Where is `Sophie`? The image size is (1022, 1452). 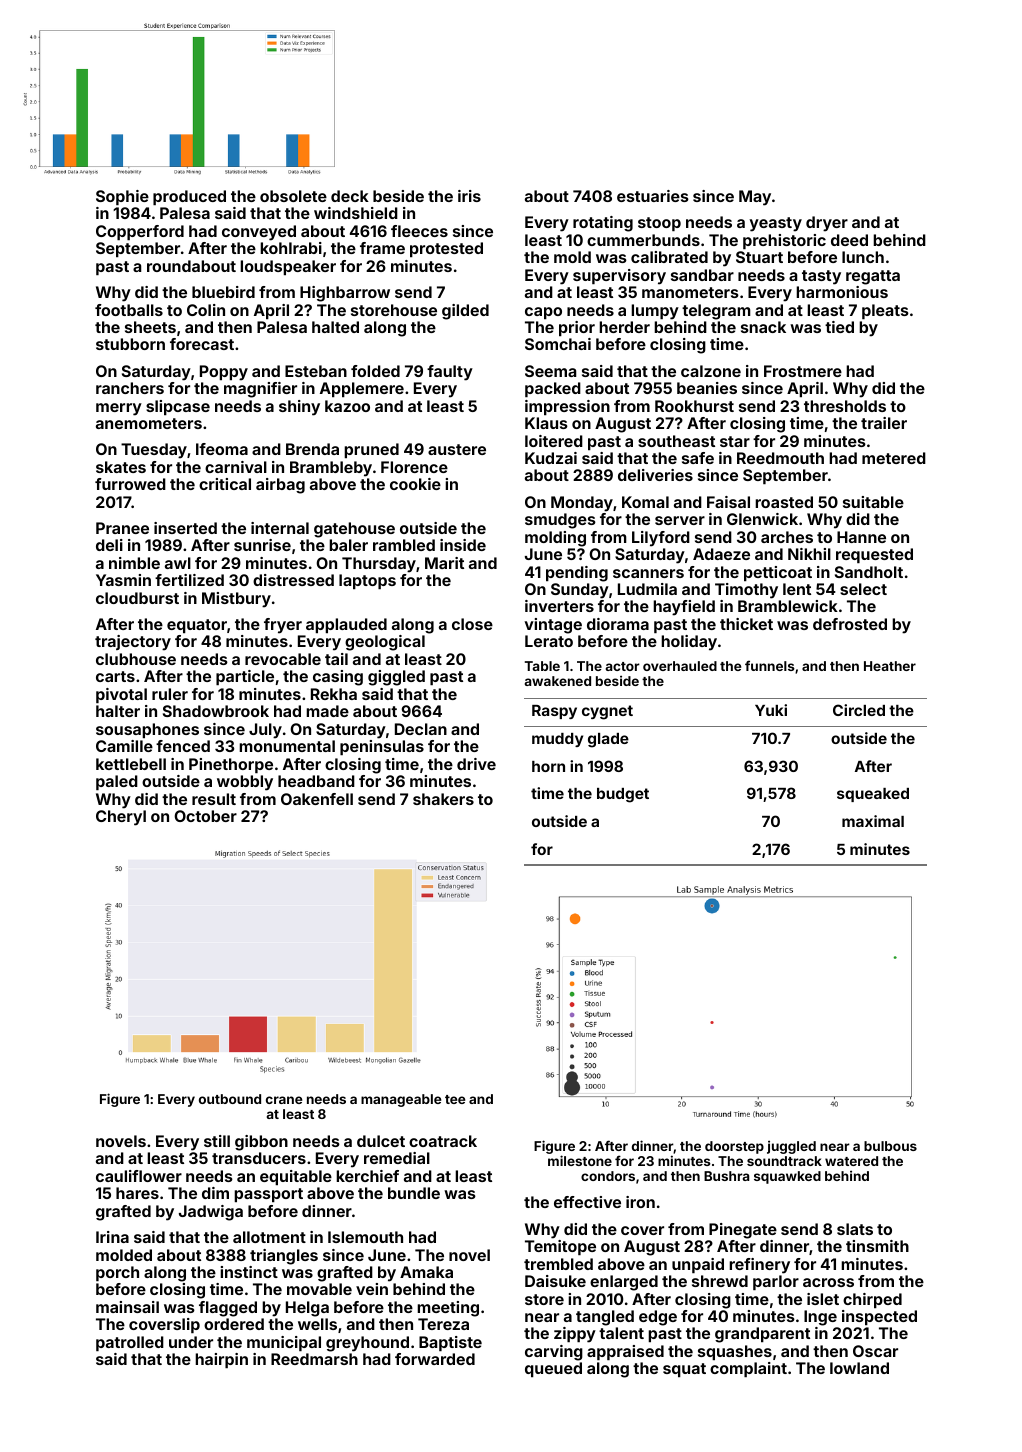 Sophie is located at coordinates (122, 197).
